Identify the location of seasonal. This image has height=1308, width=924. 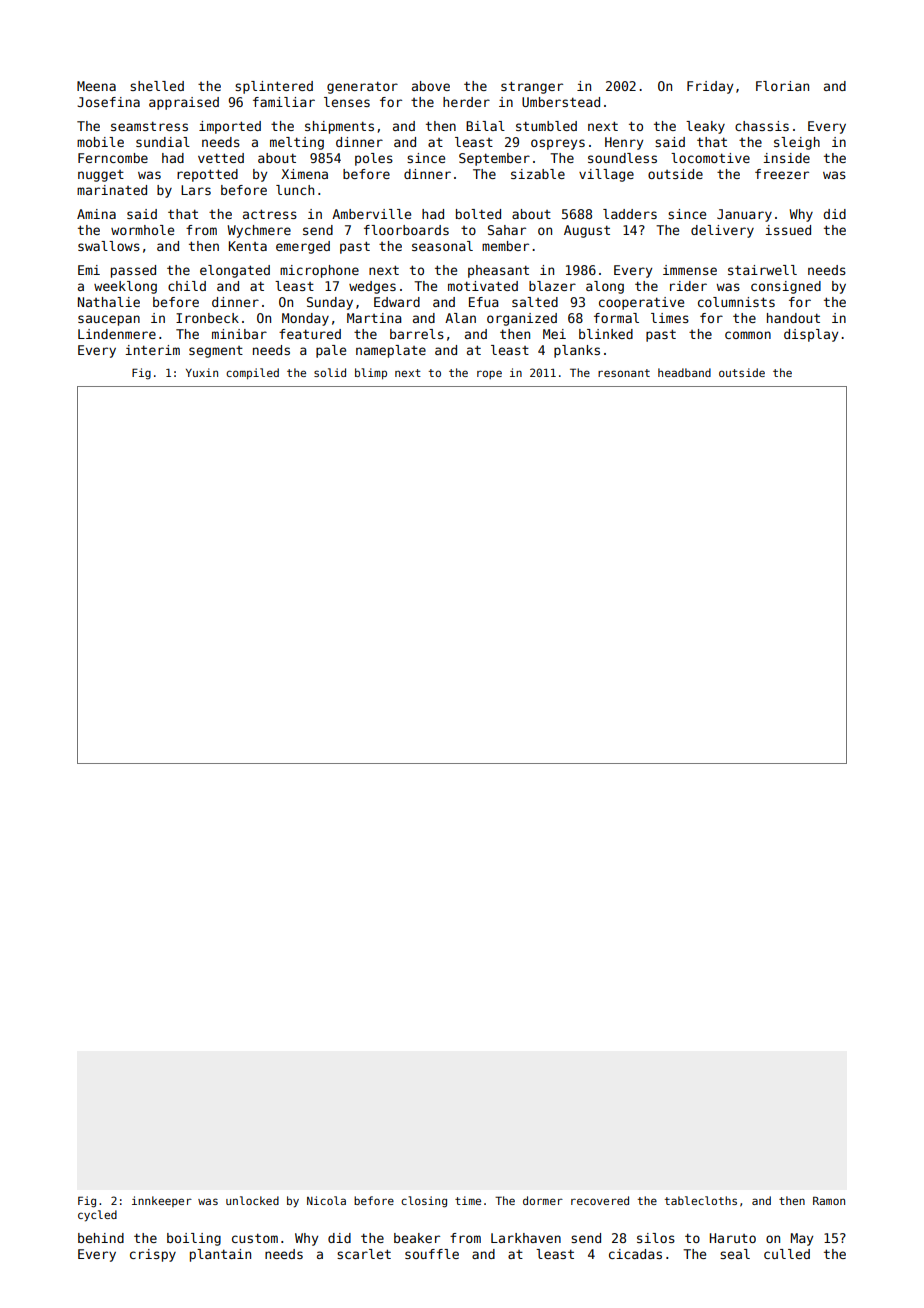
(442, 246).
